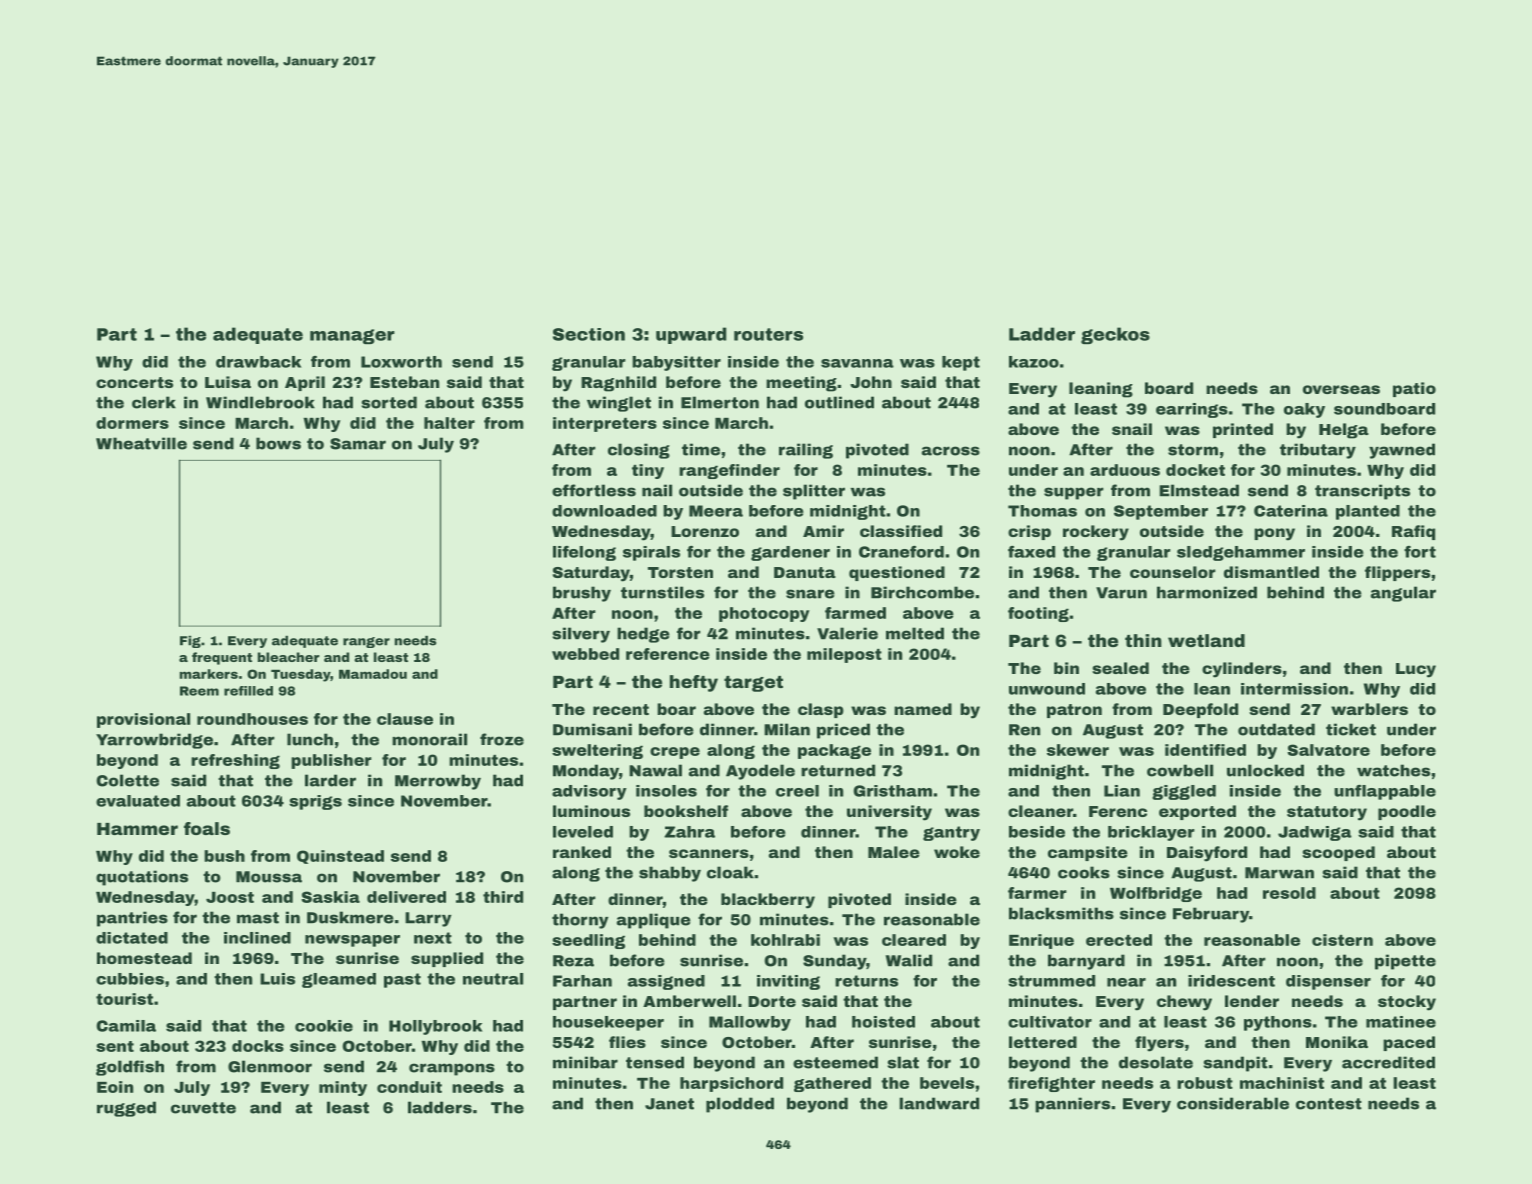  Describe the element at coordinates (289, 657) in the image. I see `bleacher` at that location.
